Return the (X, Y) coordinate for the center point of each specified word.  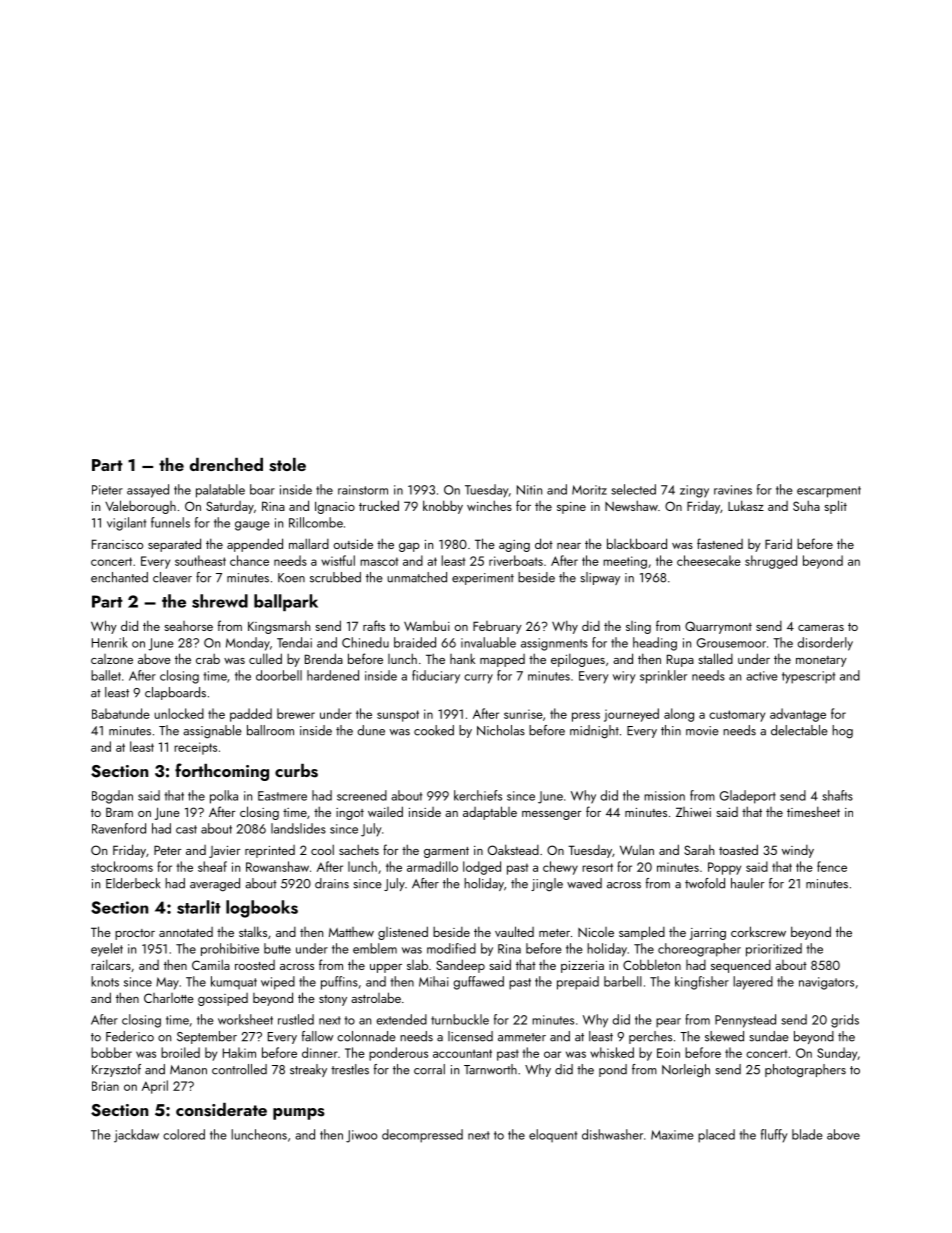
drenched (226, 464)
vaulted (514, 931)
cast (186, 829)
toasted (738, 849)
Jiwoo (361, 1136)
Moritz (589, 490)
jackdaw (136, 1136)
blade (807, 1134)
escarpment (829, 492)
